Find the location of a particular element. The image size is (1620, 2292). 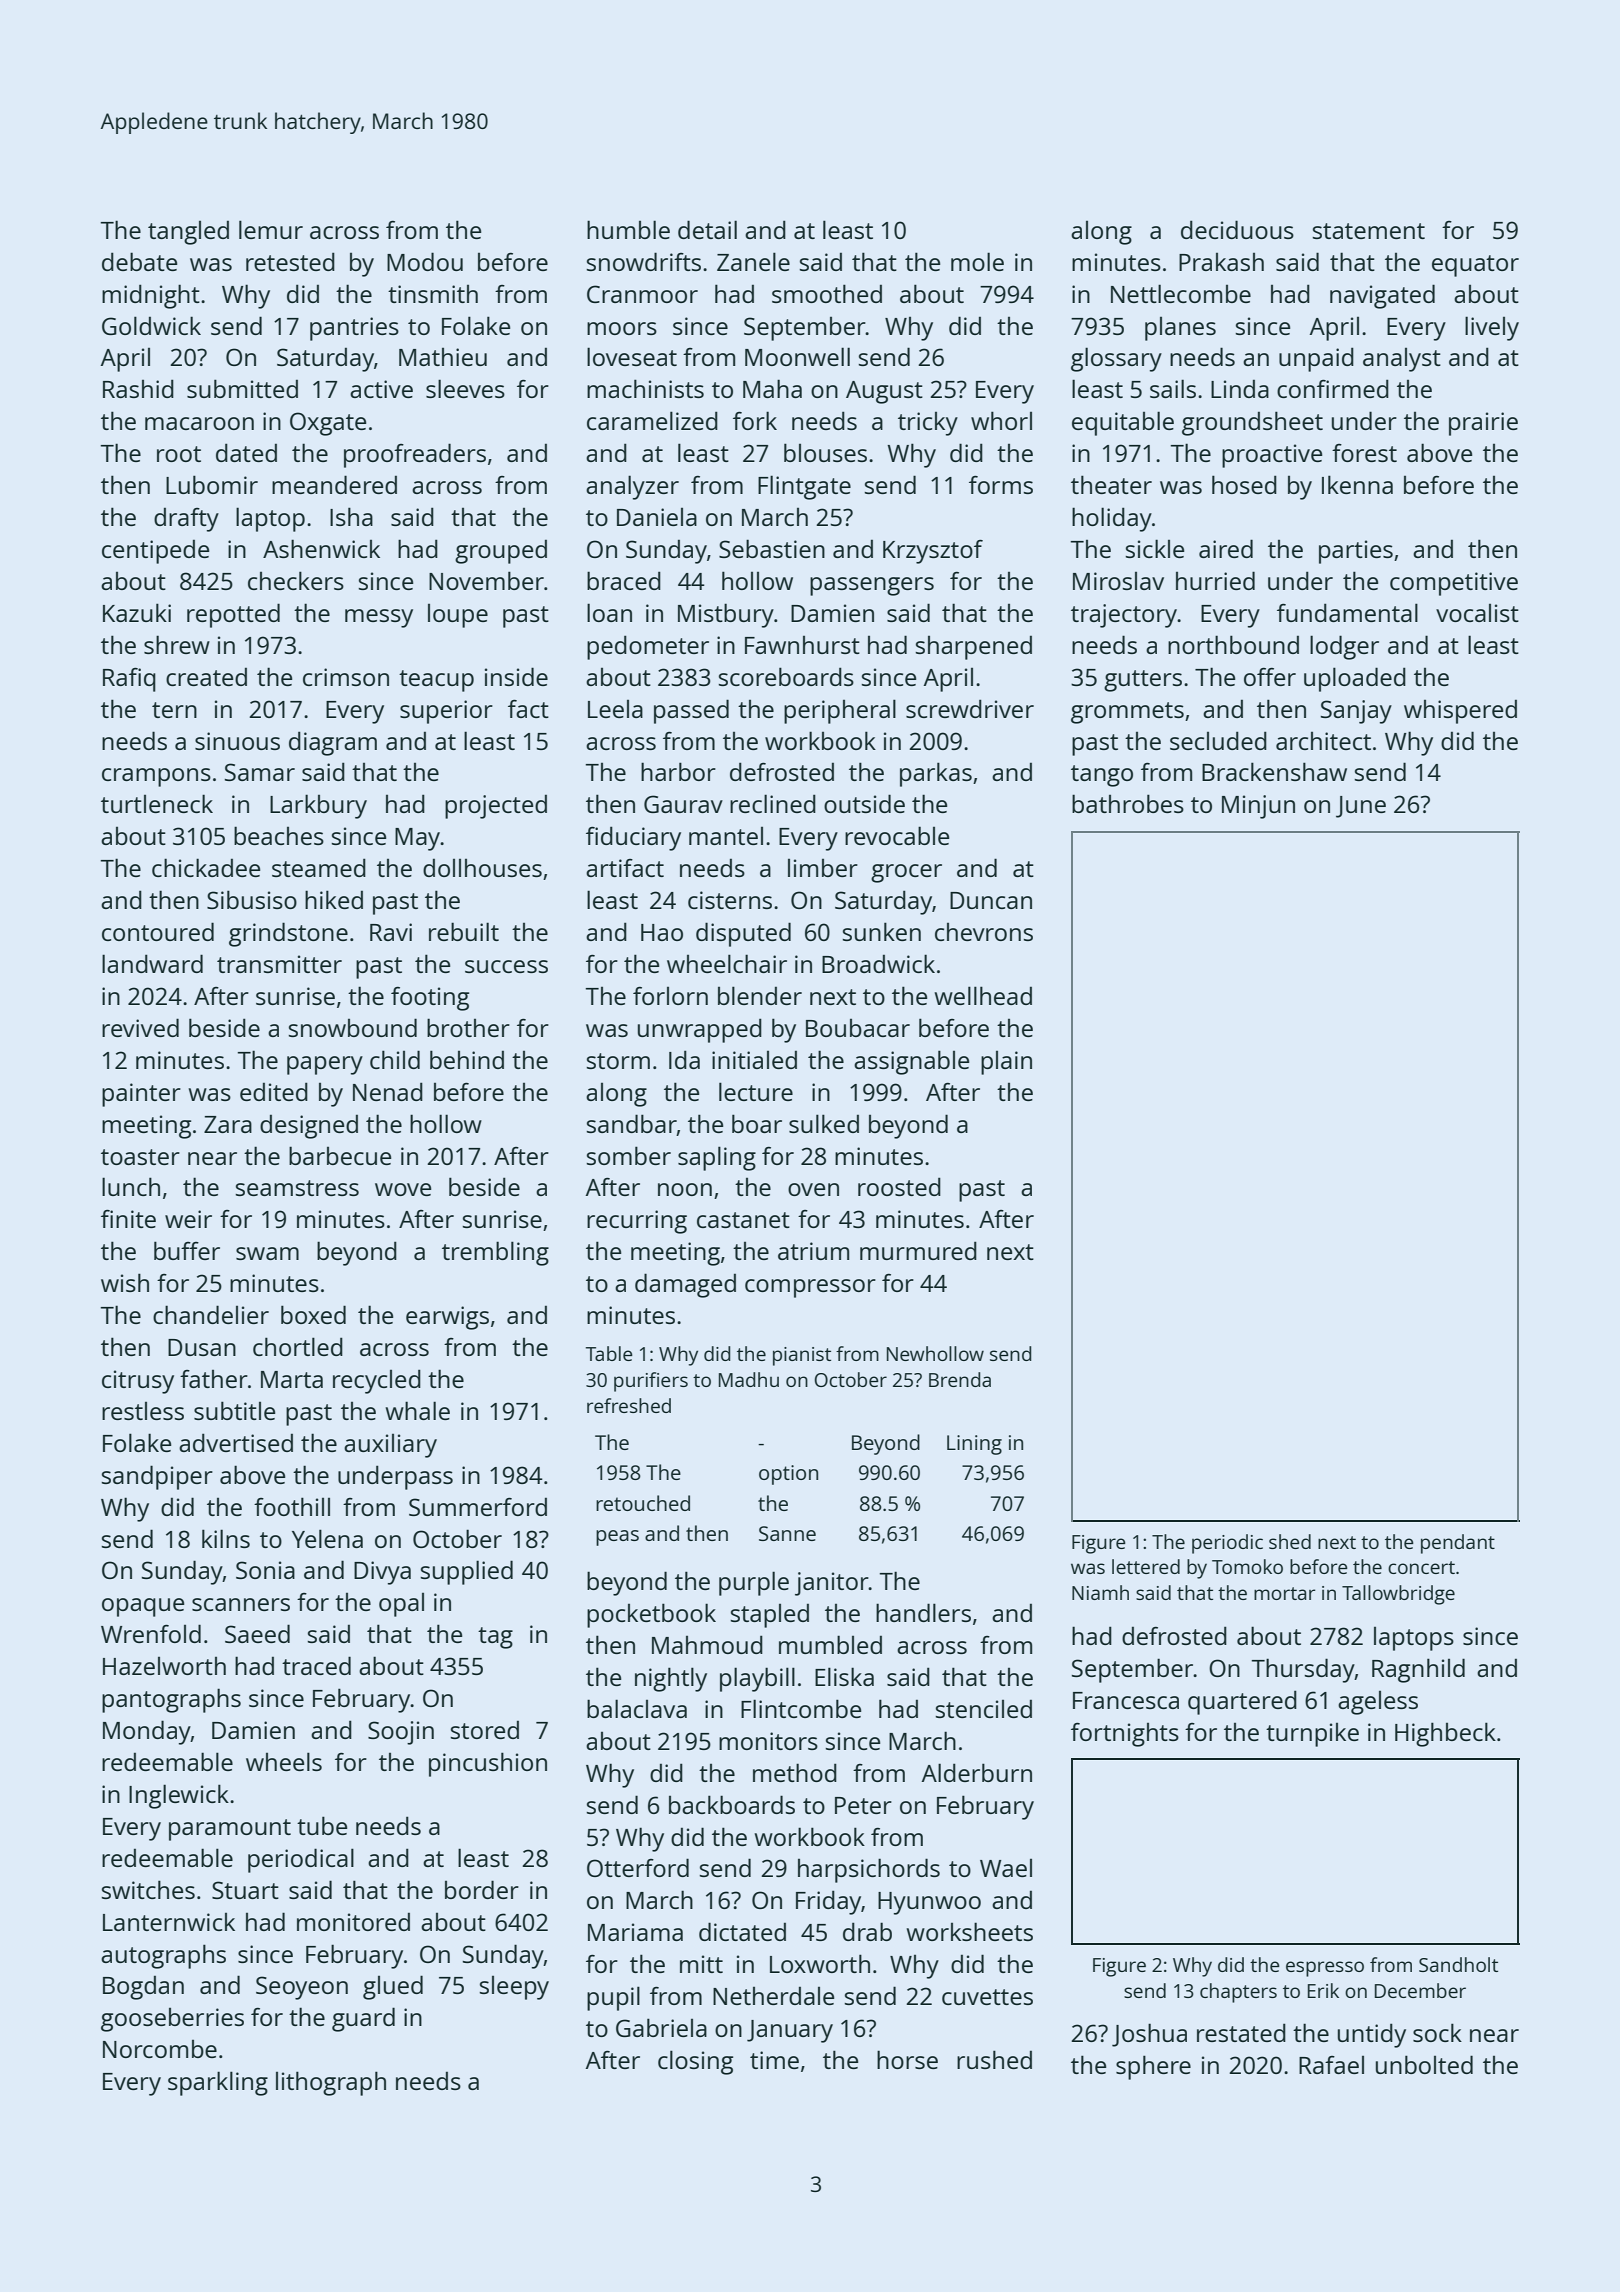

sparkling is located at coordinates (218, 2083).
